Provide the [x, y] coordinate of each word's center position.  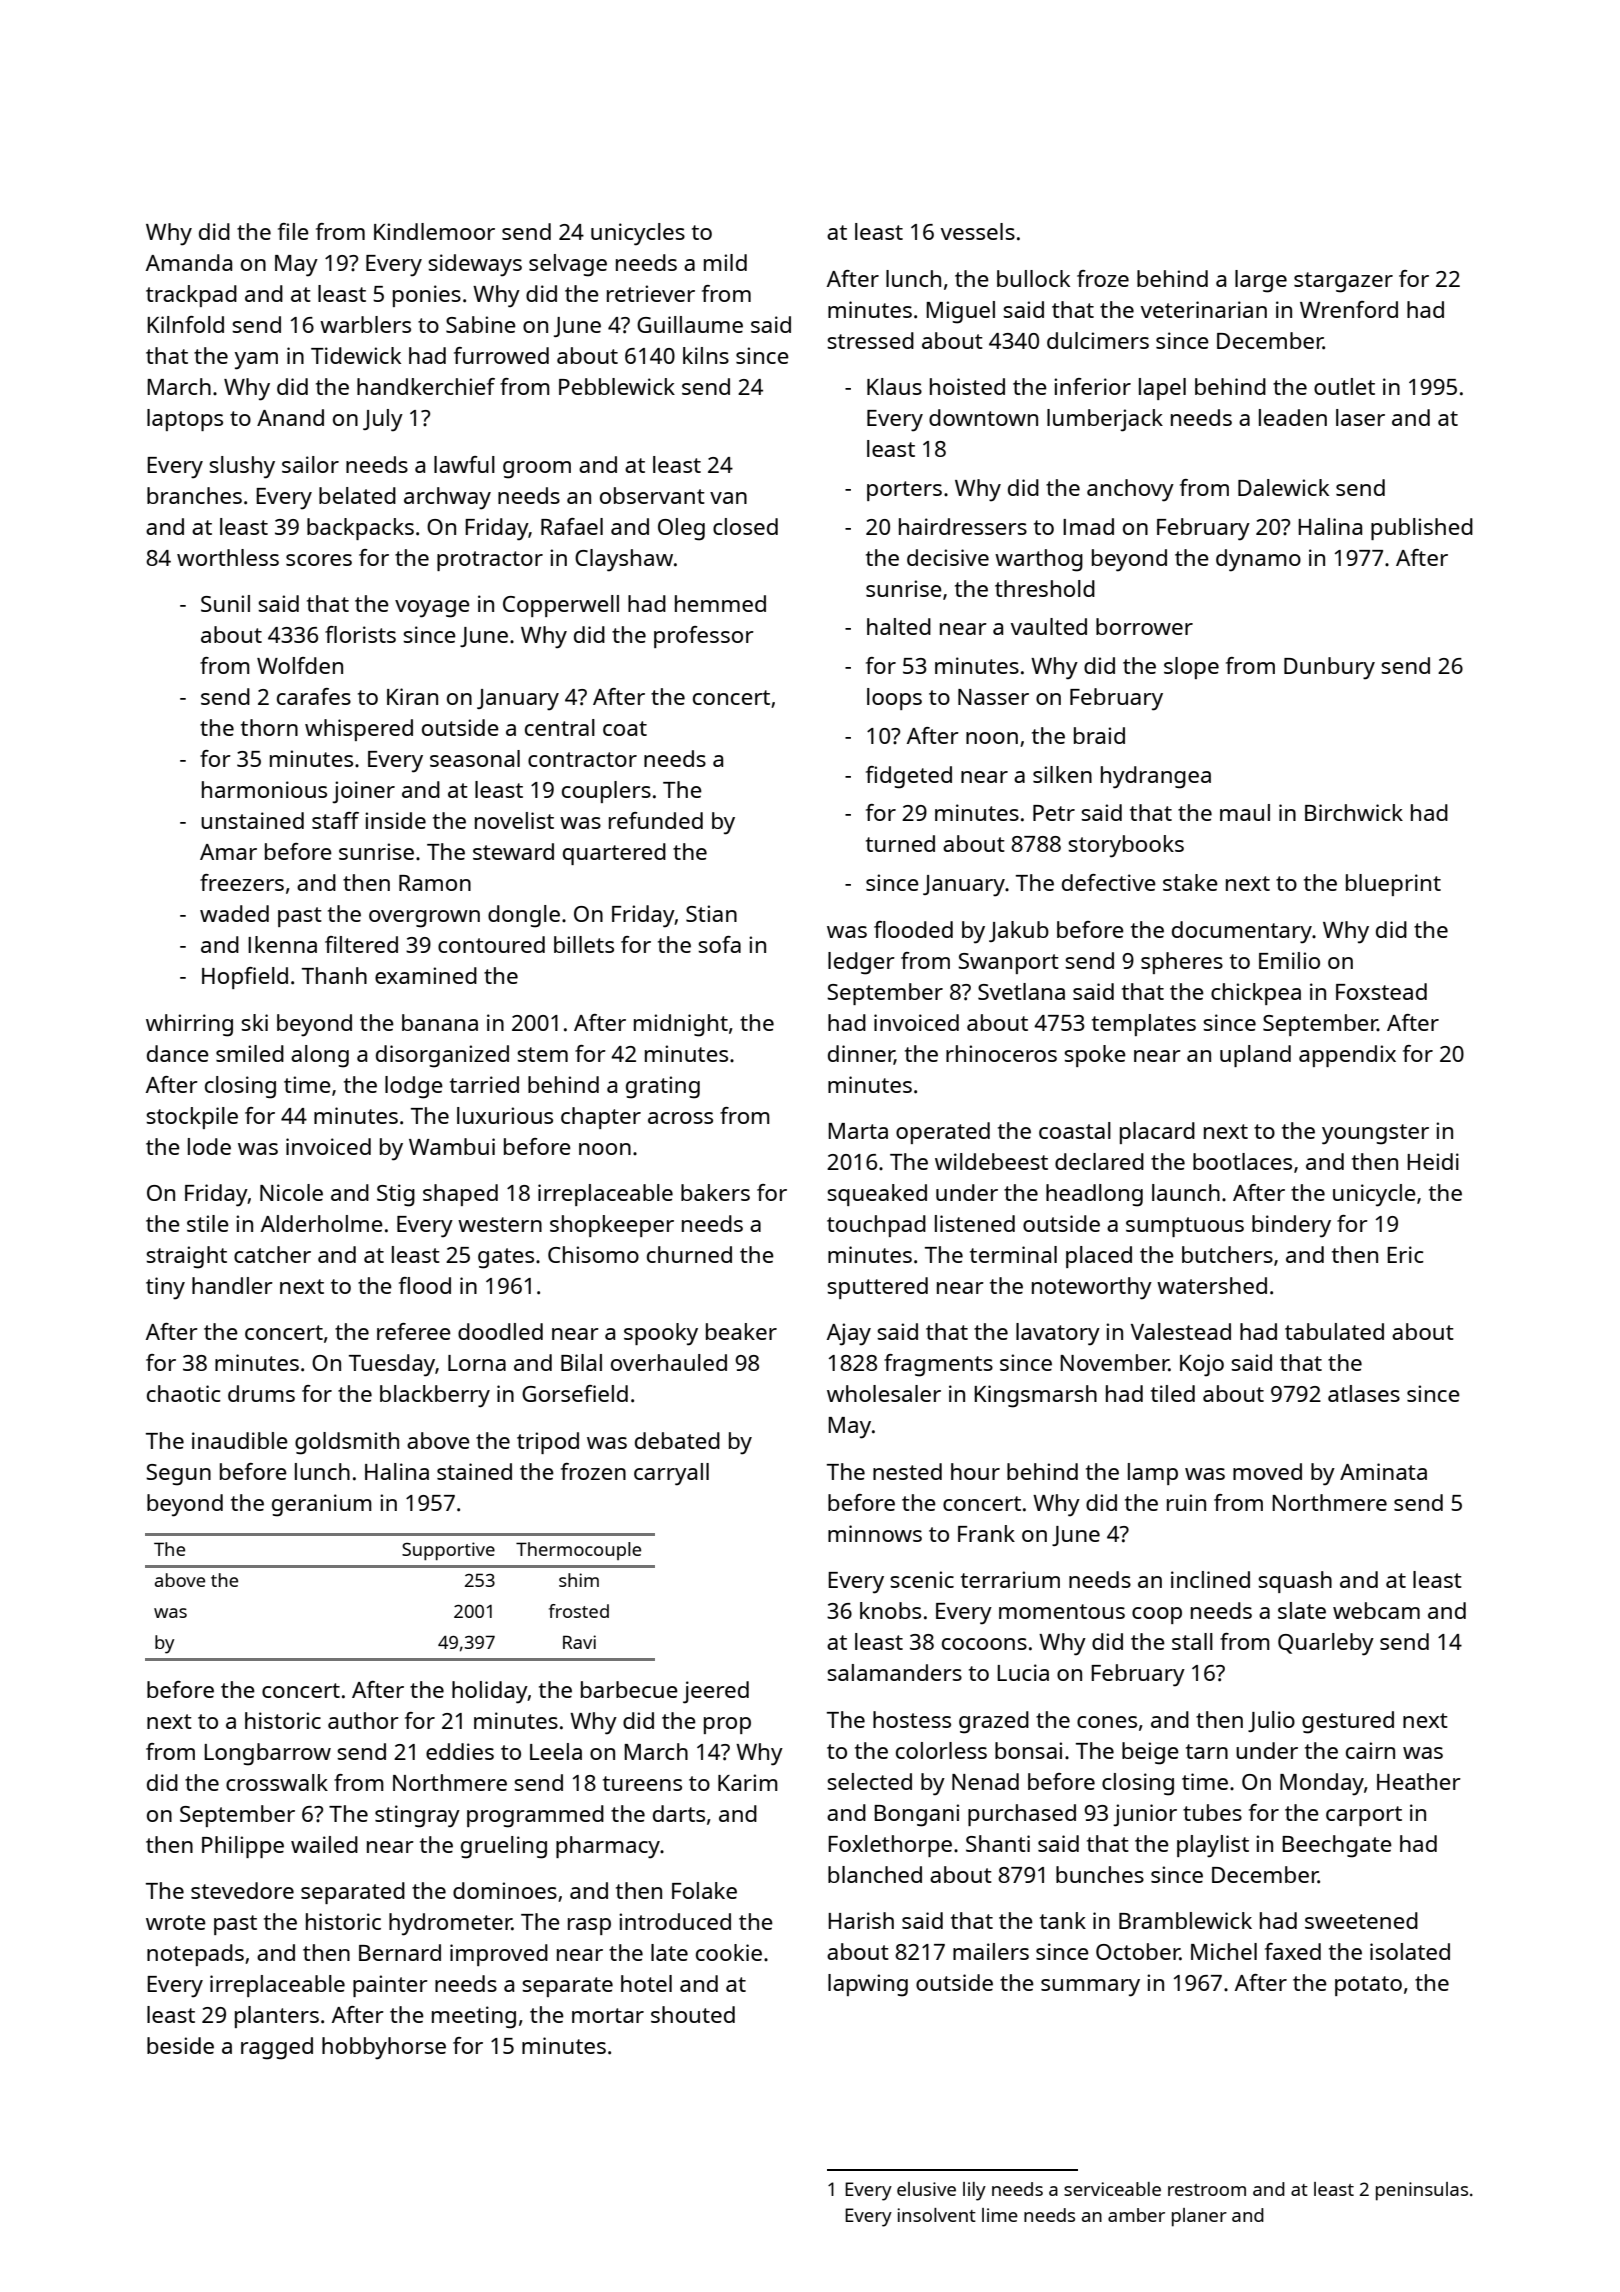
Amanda [189, 262]
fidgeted [909, 777]
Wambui [452, 1146]
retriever [651, 293]
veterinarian [1204, 309]
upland [1255, 1056]
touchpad [876, 1226]
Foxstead [1381, 991]
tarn [1207, 1751]
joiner [363, 792]
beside [180, 2045]
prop [727, 1725]
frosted [579, 1611]
